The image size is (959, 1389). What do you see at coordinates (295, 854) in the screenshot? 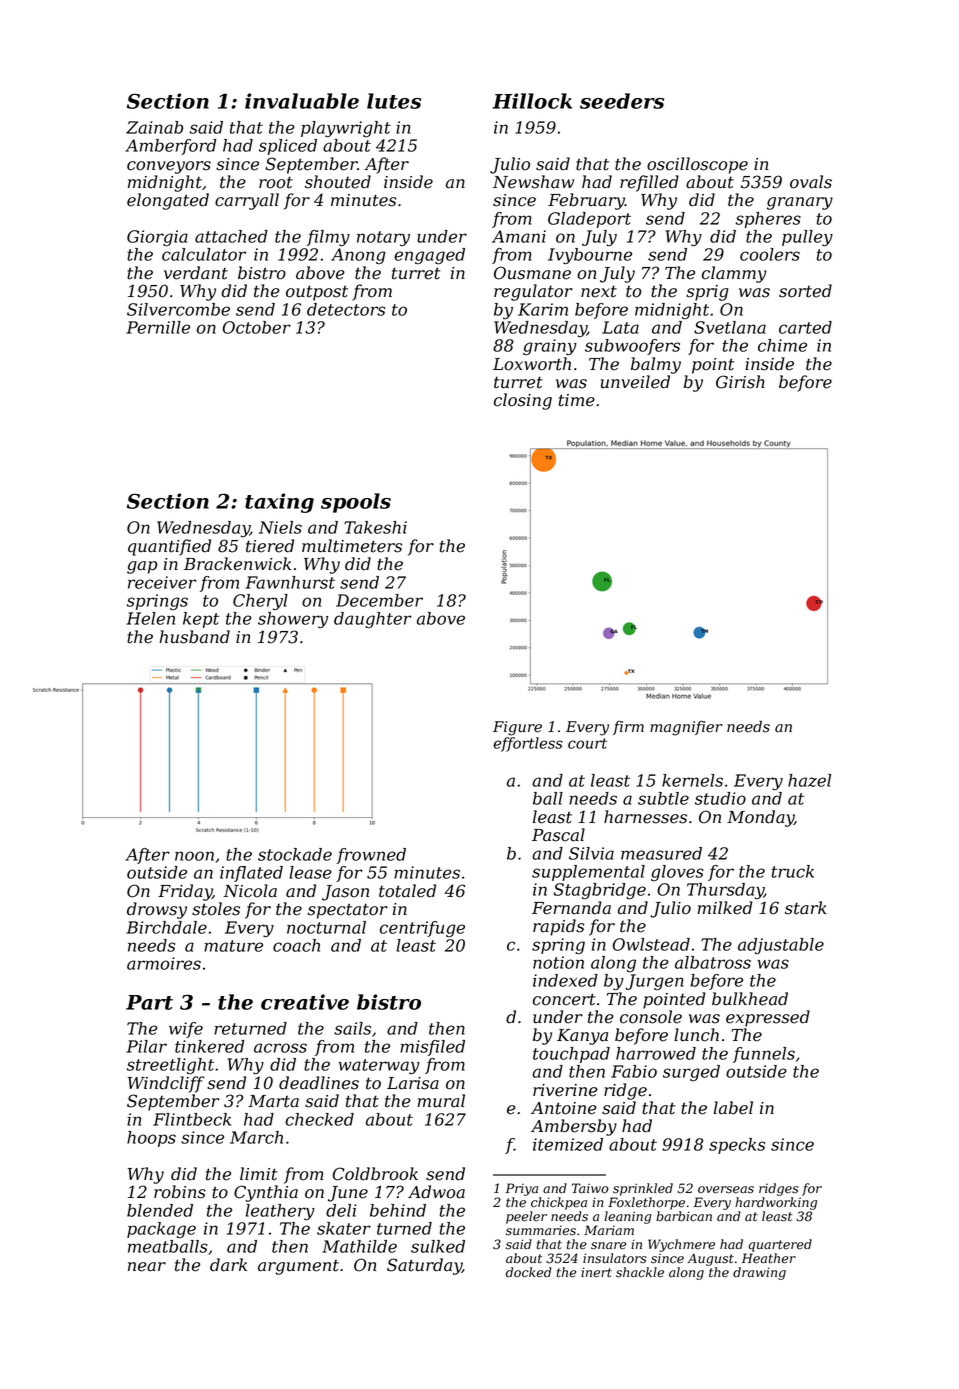
I see `stockade` at bounding box center [295, 854].
